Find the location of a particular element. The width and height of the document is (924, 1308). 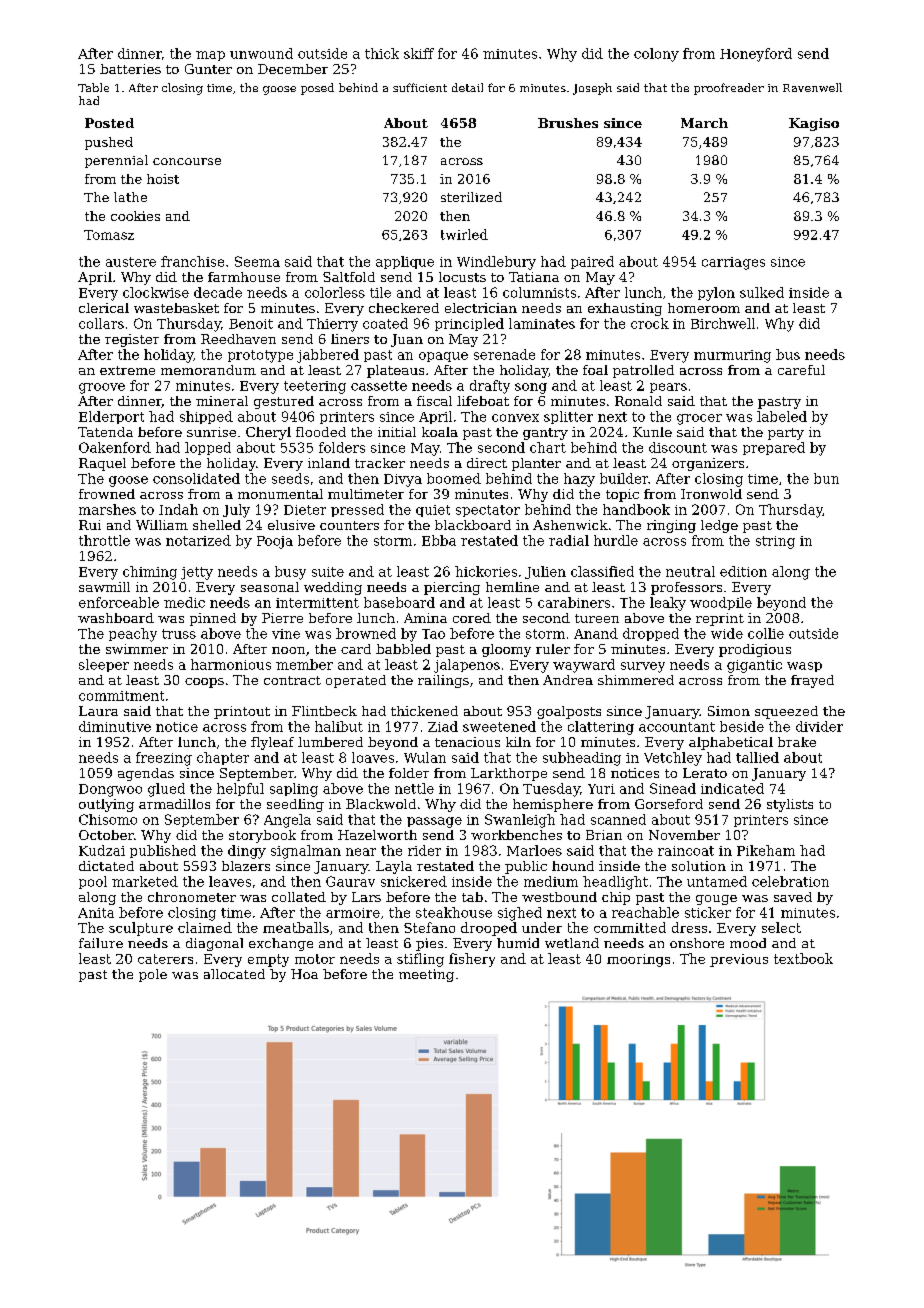

Birchwell is located at coordinates (723, 323).
